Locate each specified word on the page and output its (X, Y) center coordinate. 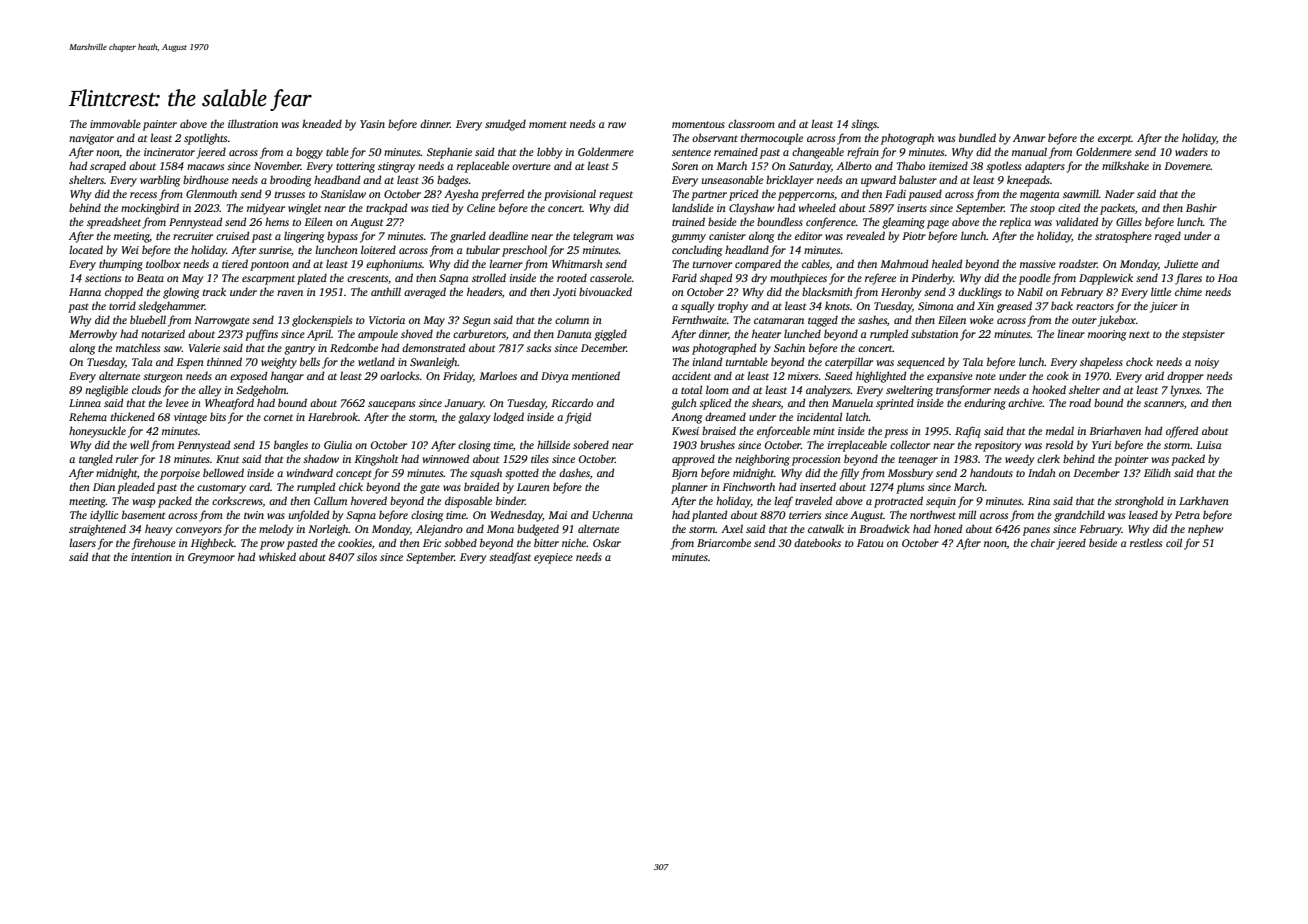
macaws (205, 167)
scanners (1164, 404)
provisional (570, 195)
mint (824, 431)
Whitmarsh (577, 263)
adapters (1045, 167)
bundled (977, 137)
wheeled (817, 207)
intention (151, 557)
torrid (122, 305)
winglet (304, 209)
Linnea (85, 403)
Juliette (1181, 264)
